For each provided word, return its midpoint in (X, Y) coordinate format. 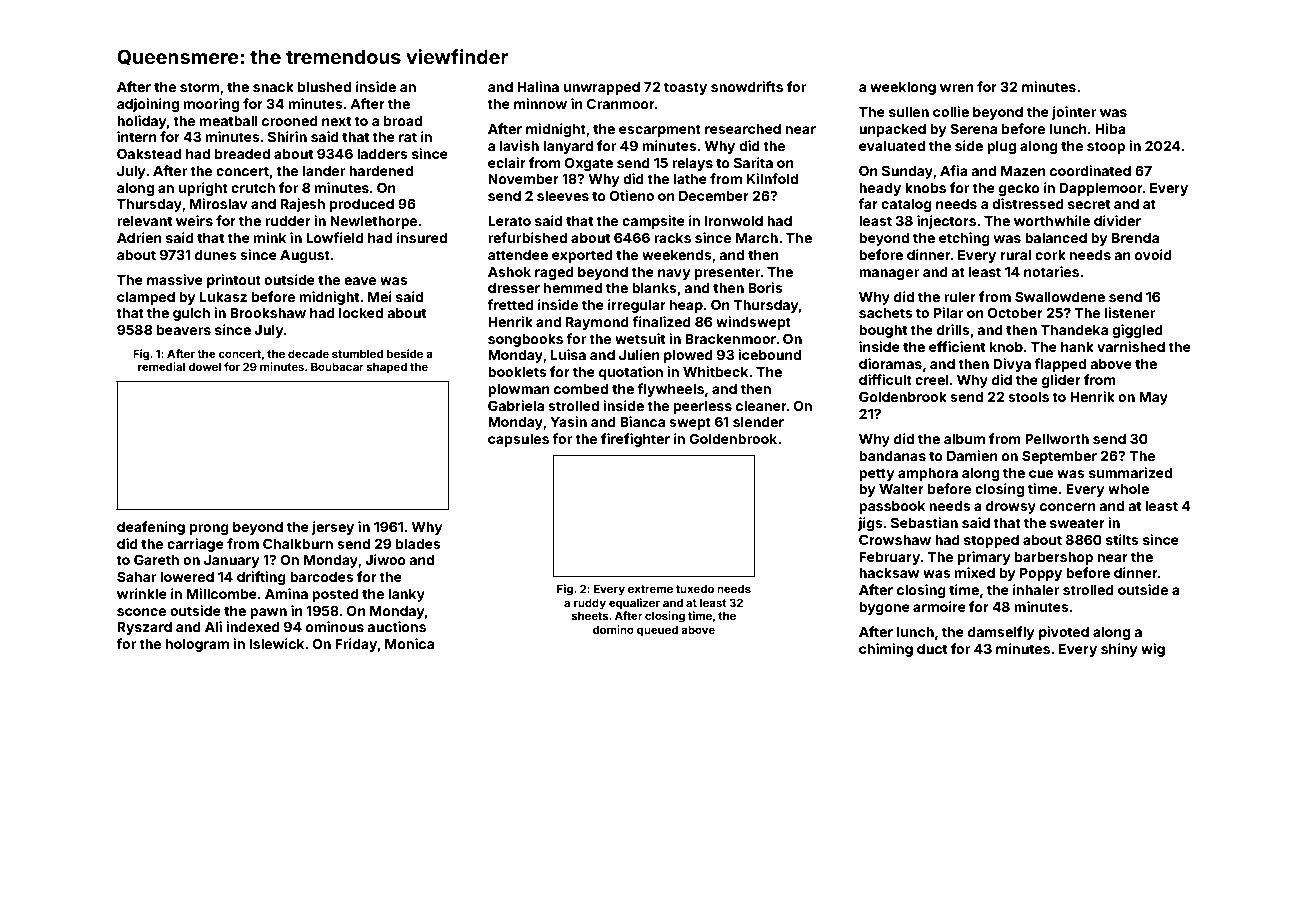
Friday (356, 645)
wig (1153, 650)
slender (758, 422)
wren (957, 88)
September (1059, 457)
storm (199, 87)
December (714, 195)
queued (657, 631)
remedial (161, 366)
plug (1001, 147)
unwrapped (602, 88)
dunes (216, 255)
